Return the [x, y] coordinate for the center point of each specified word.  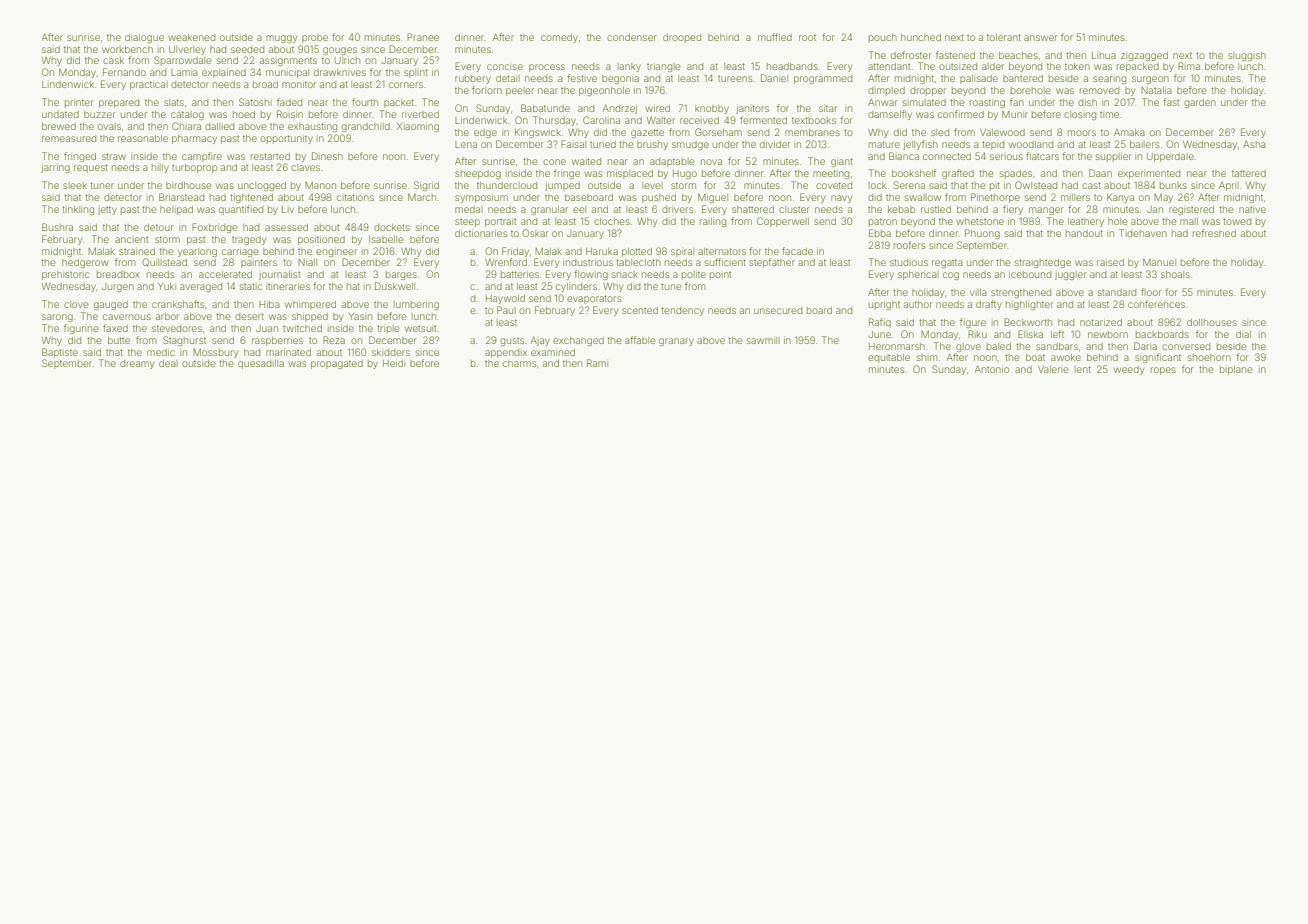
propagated [337, 364]
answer [1041, 38]
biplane [1236, 370]
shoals [1175, 274]
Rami [597, 363]
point [720, 275]
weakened [191, 37]
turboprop [194, 168]
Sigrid [426, 186]
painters [259, 263]
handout [1084, 233]
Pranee [423, 37]
